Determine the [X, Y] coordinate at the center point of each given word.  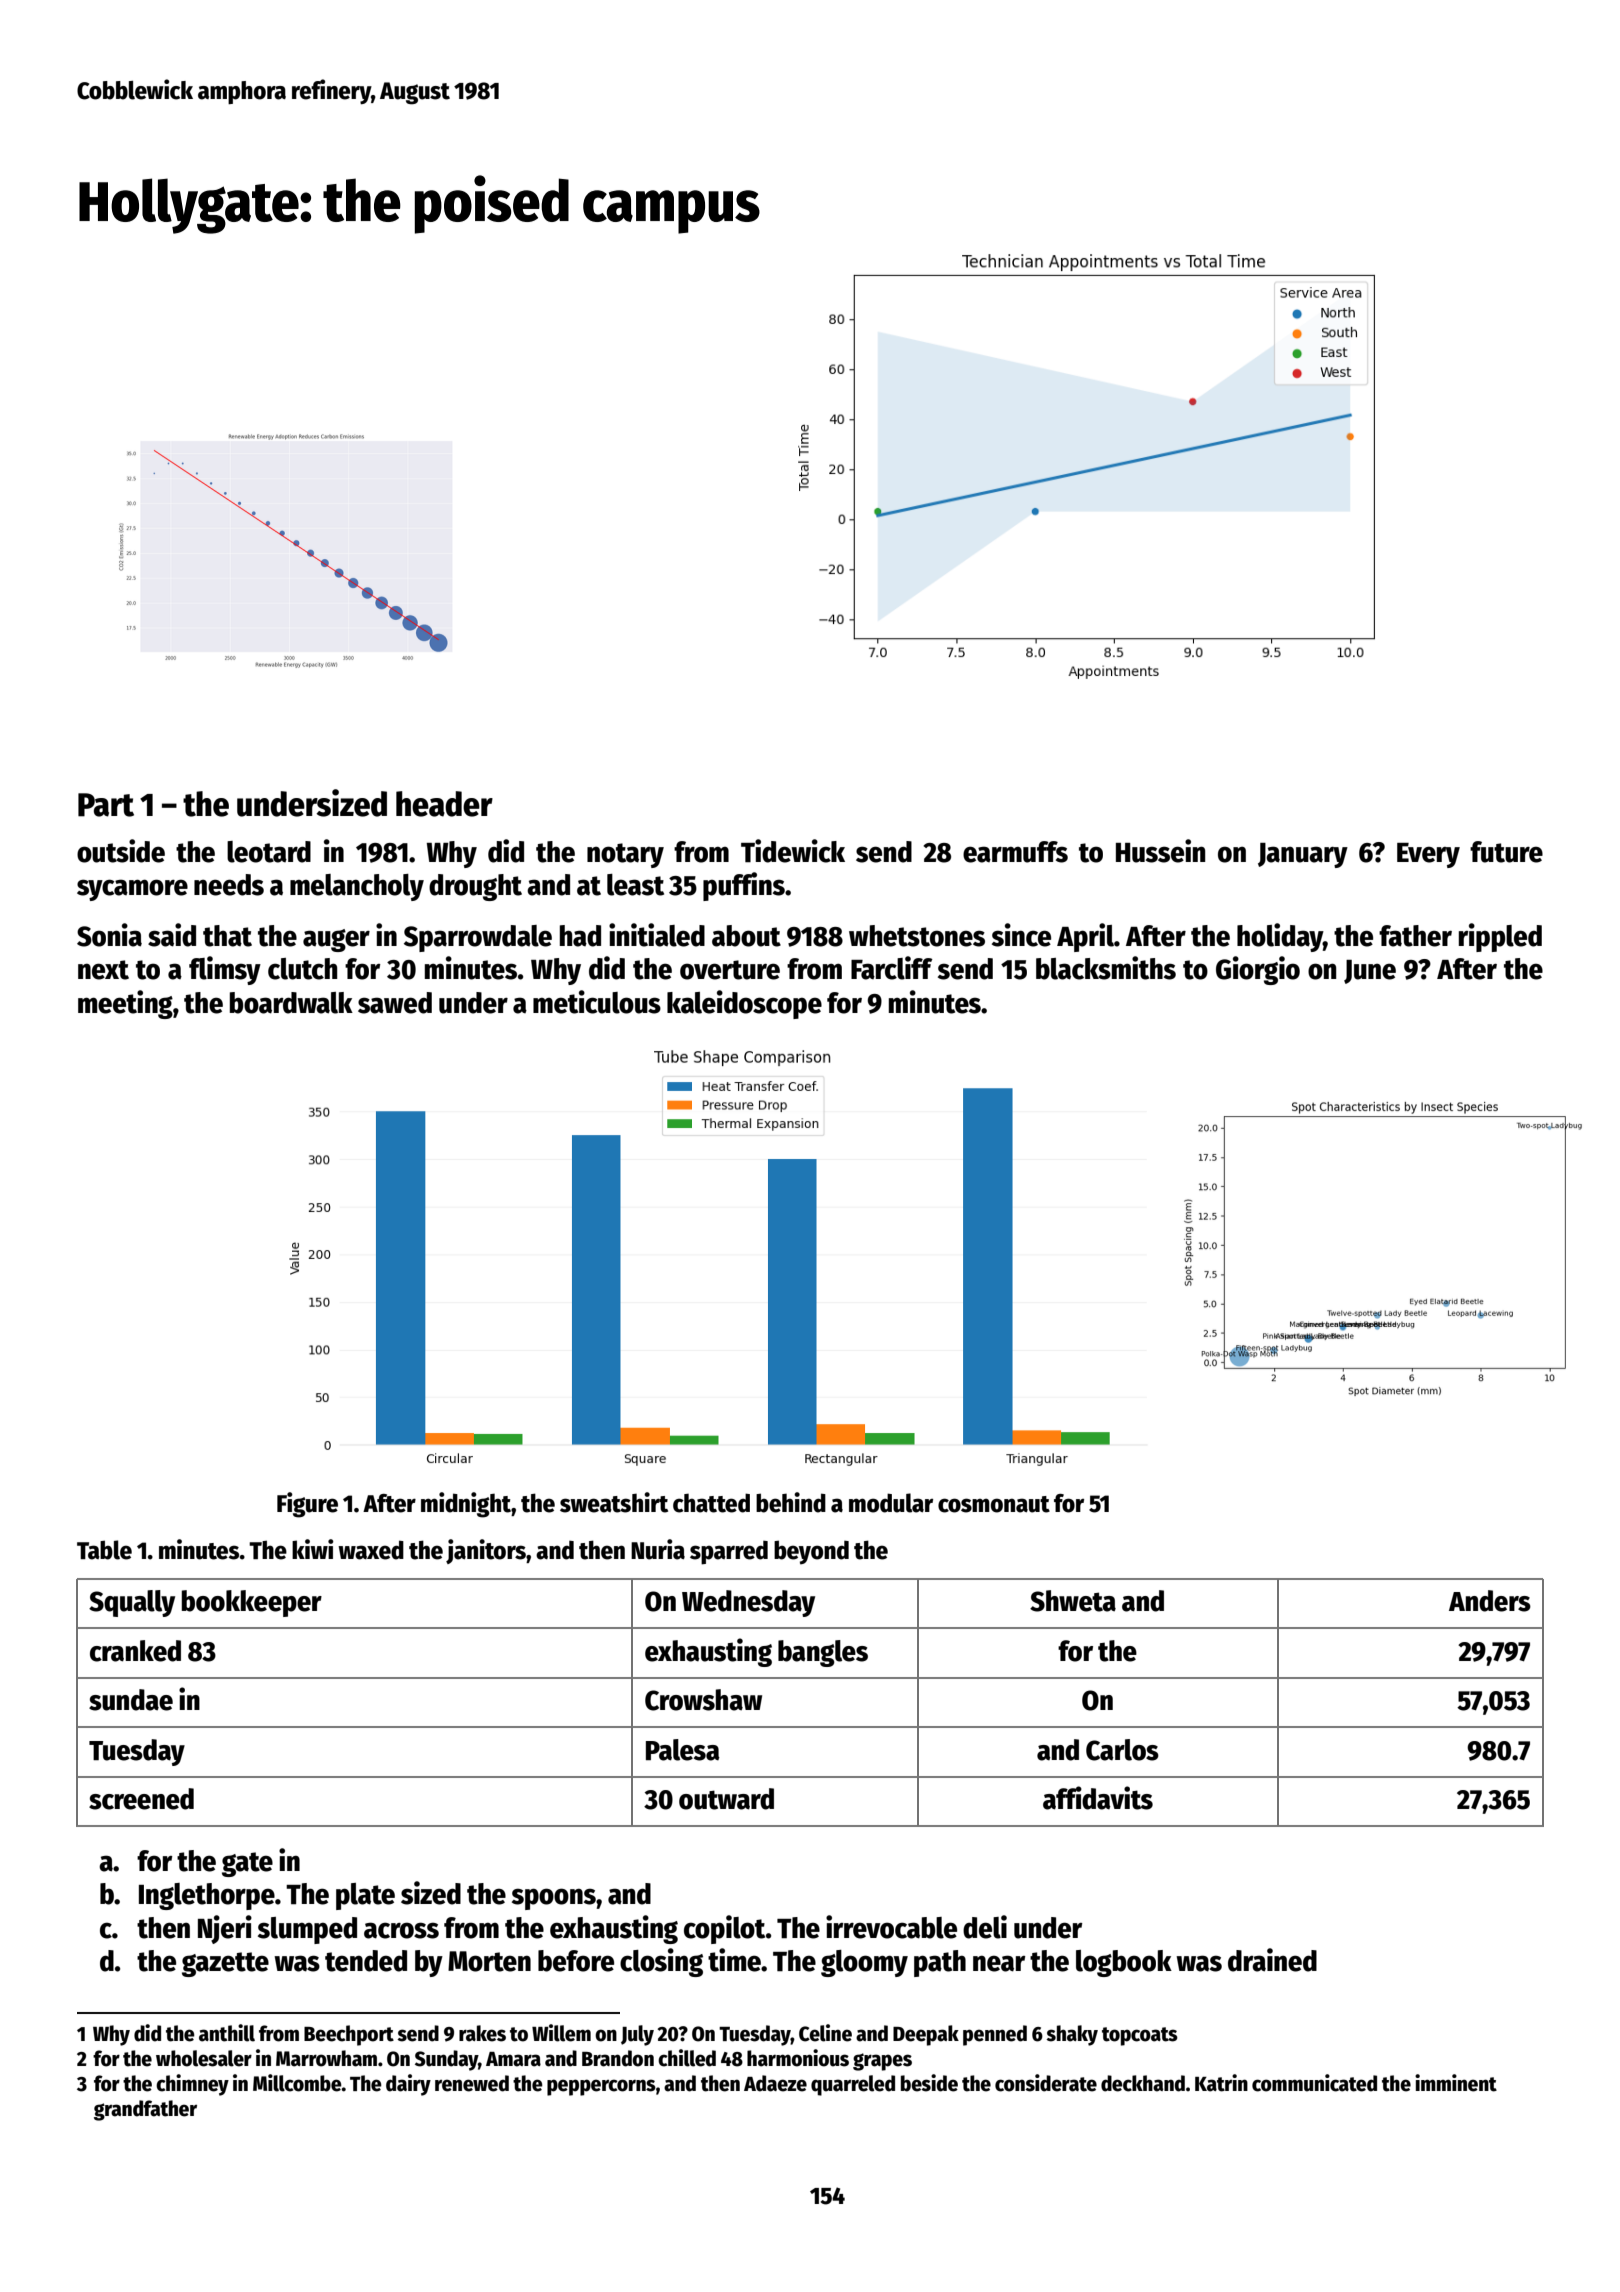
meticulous [597, 1002]
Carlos [1122, 1750]
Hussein [1160, 851]
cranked [135, 1651]
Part [106, 805]
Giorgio [1258, 970]
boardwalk [291, 1003]
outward [726, 1799]
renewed [472, 2083]
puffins [744, 886]
